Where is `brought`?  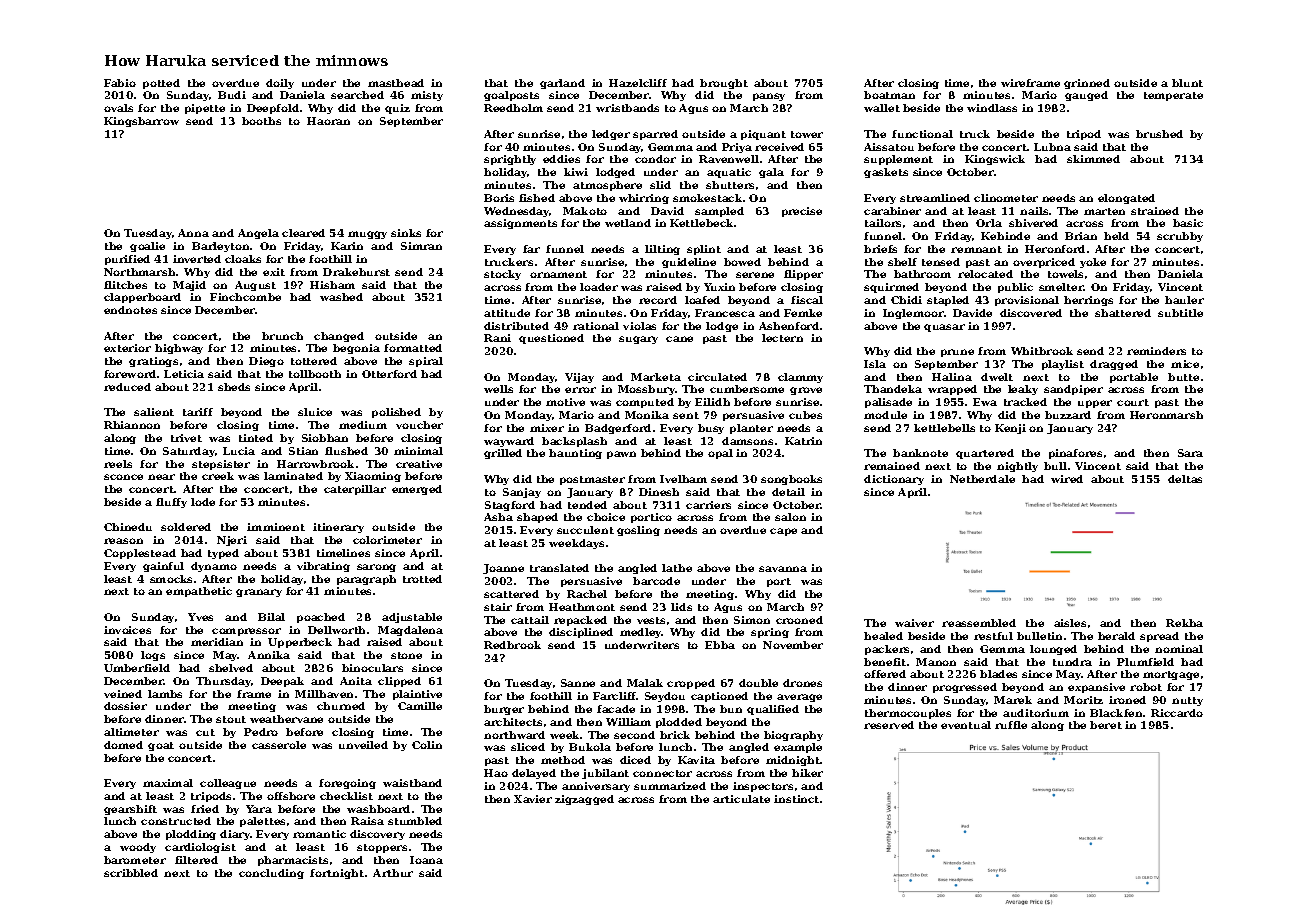
brought is located at coordinates (724, 84).
